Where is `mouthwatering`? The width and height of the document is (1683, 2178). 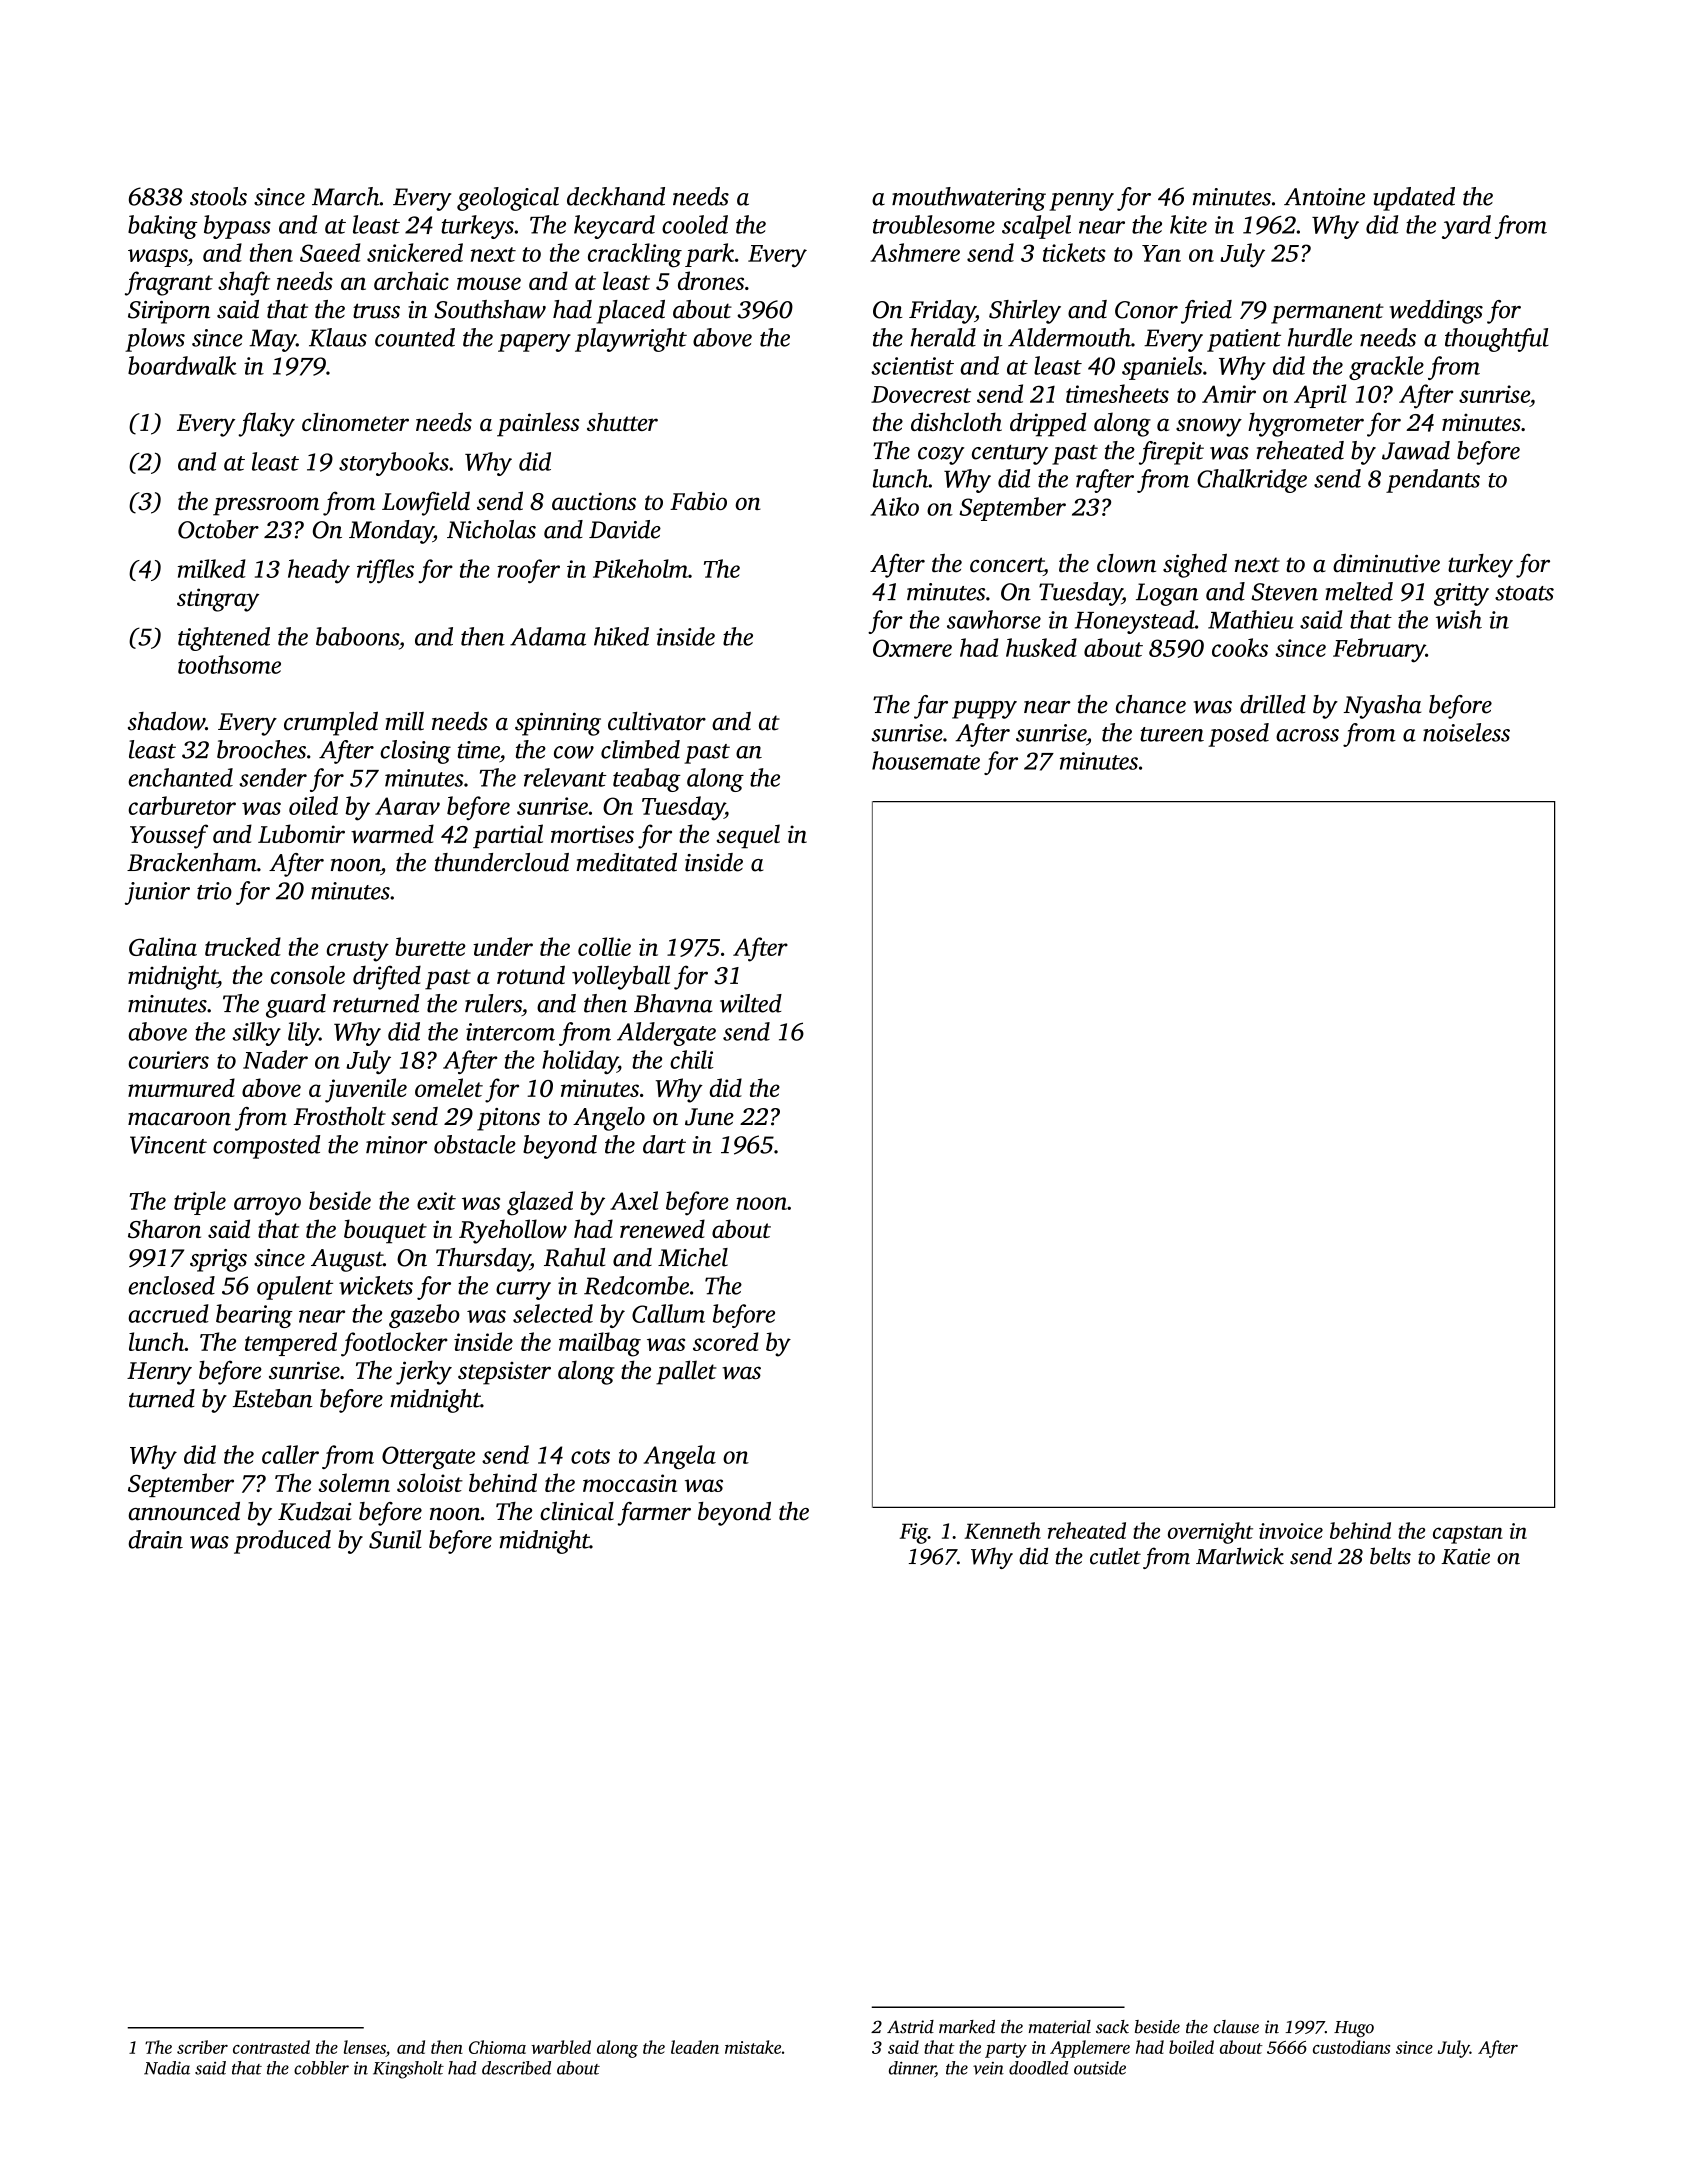
mouthwatering is located at coordinates (969, 199).
